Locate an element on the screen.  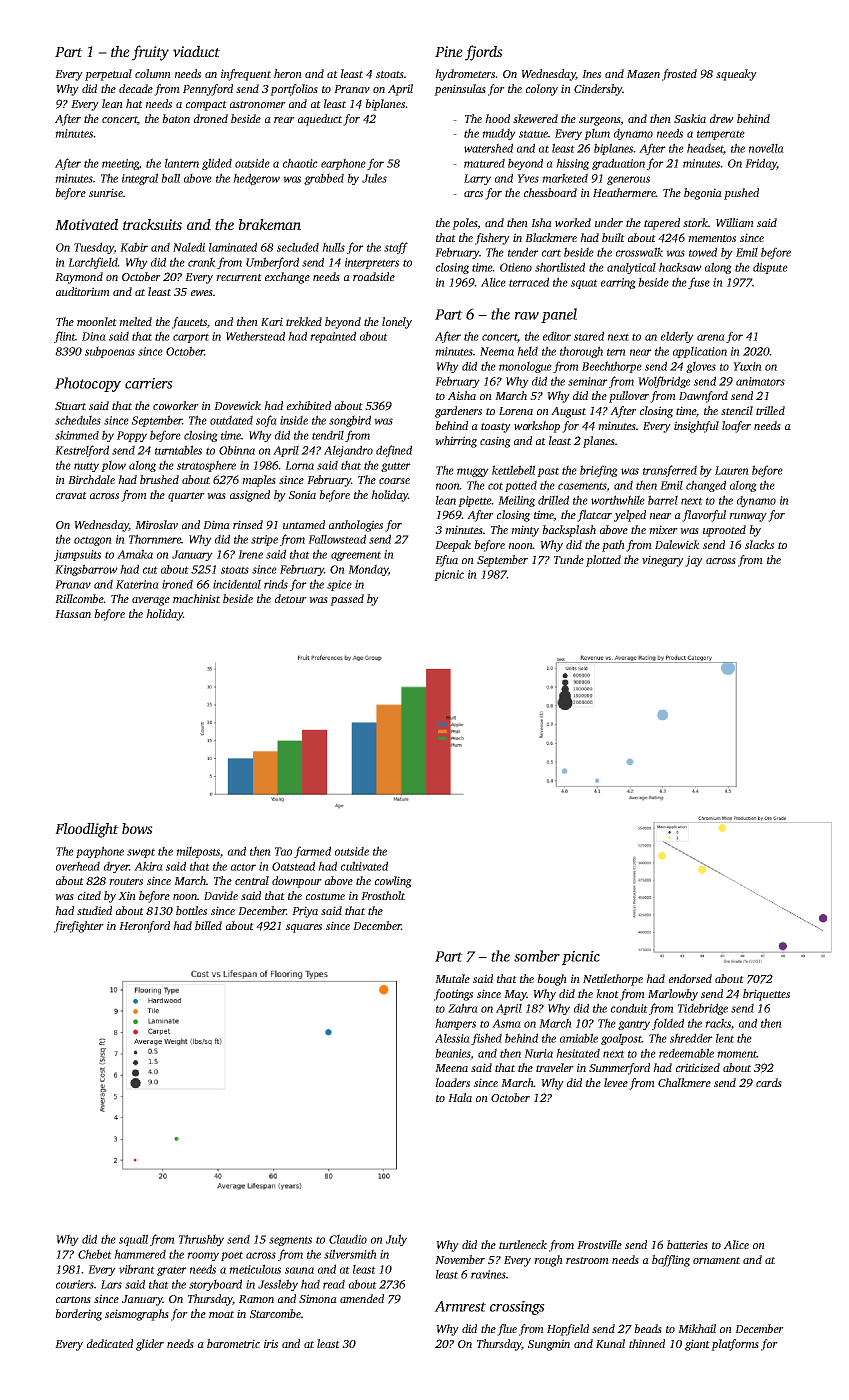
iris is located at coordinates (271, 1343).
